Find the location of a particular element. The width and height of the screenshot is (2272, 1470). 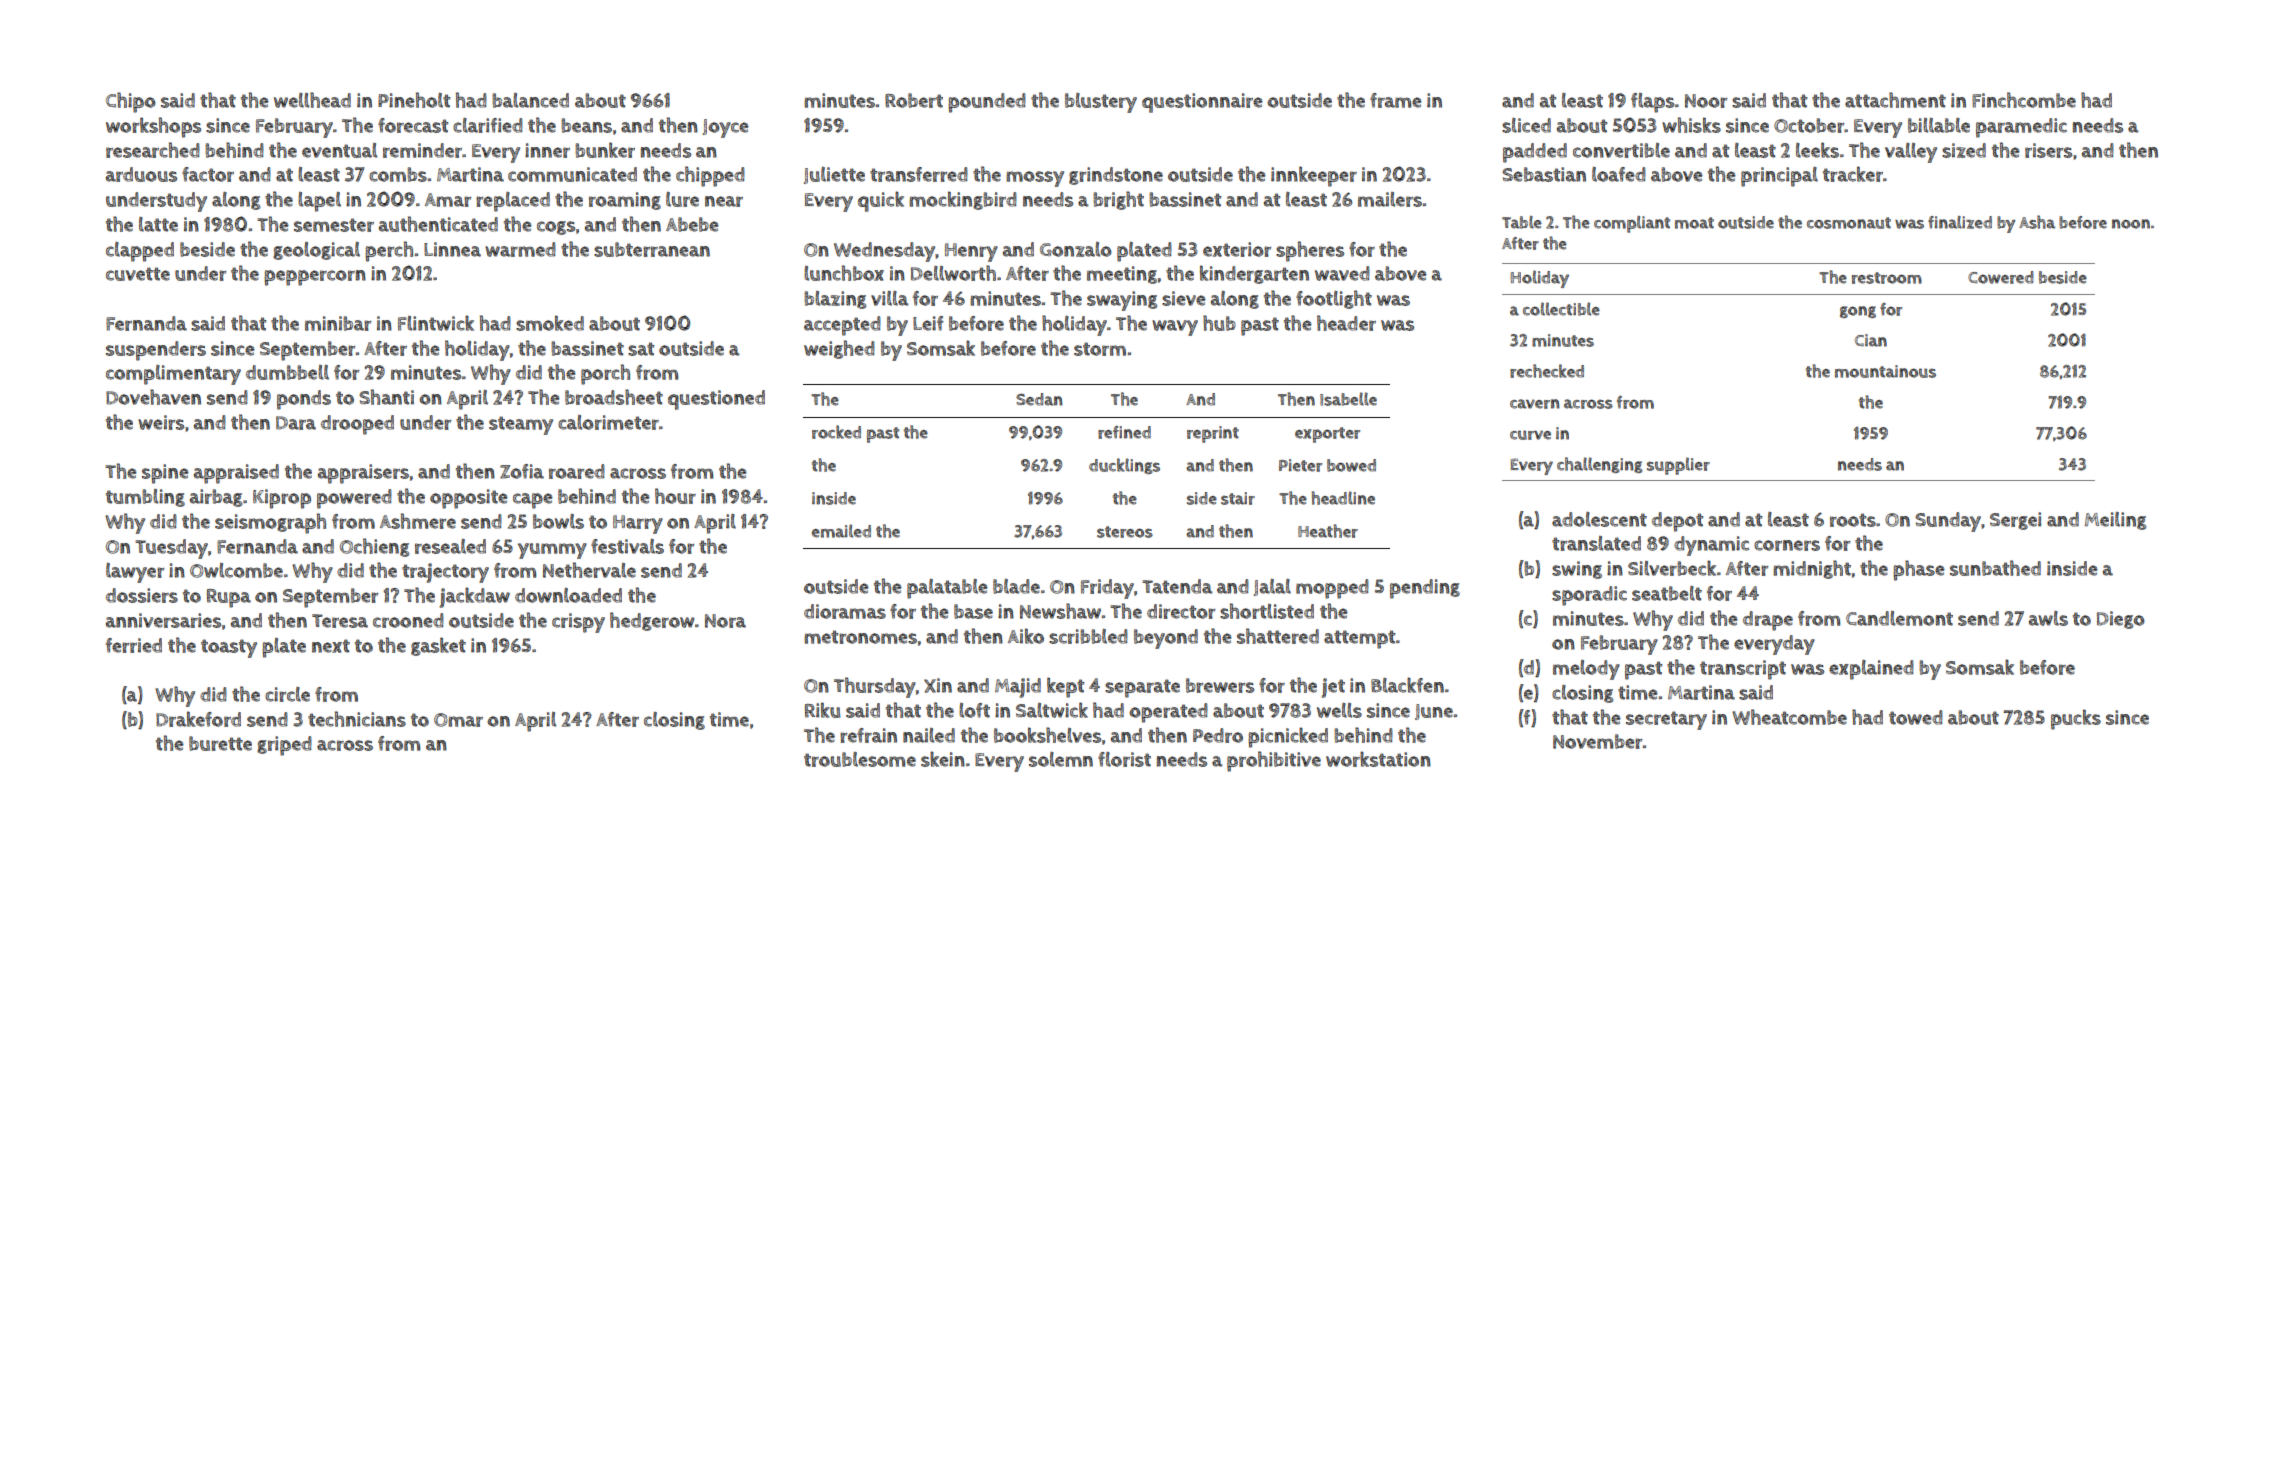

Heather is located at coordinates (1328, 531).
